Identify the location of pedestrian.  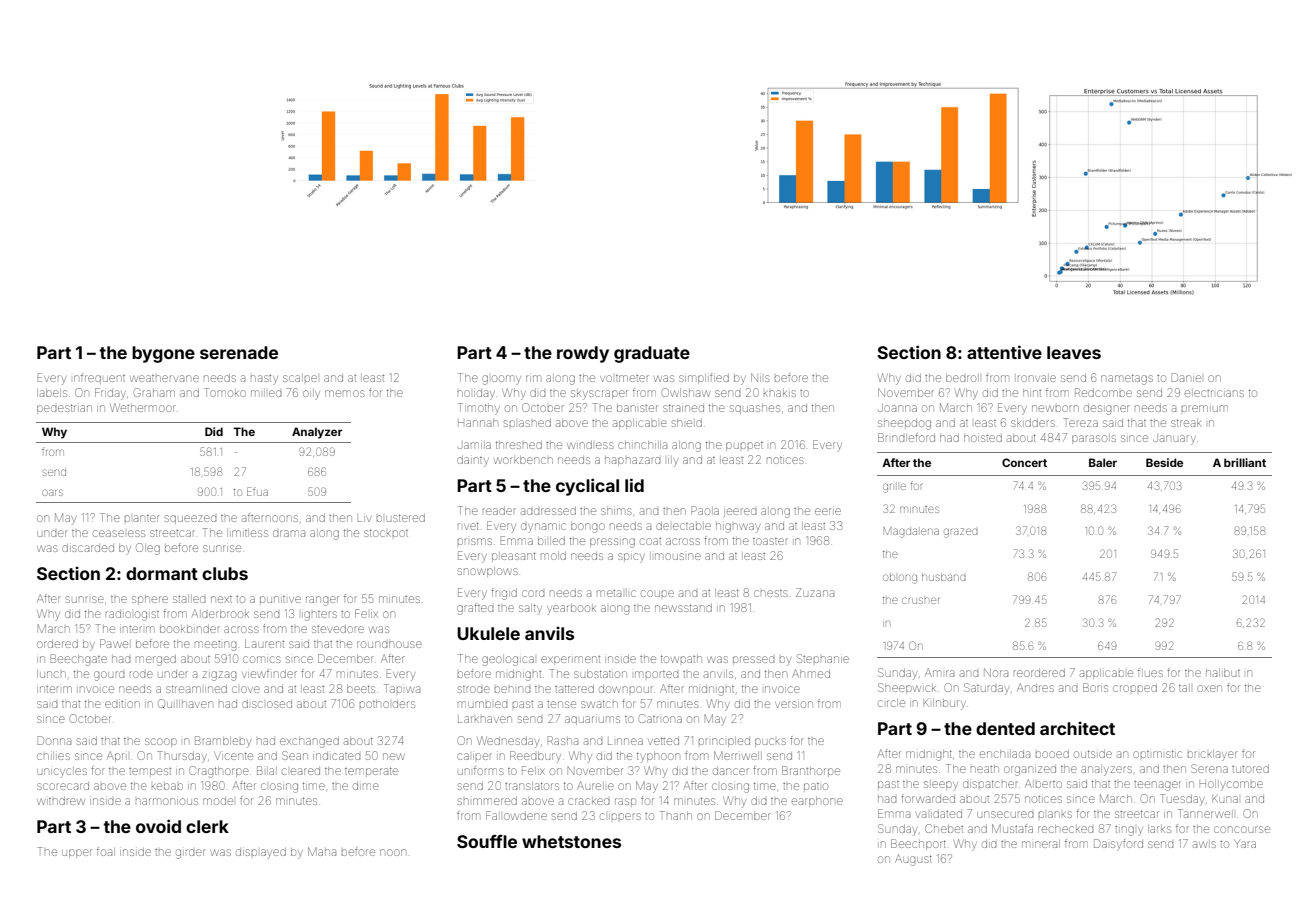
(64, 409).
